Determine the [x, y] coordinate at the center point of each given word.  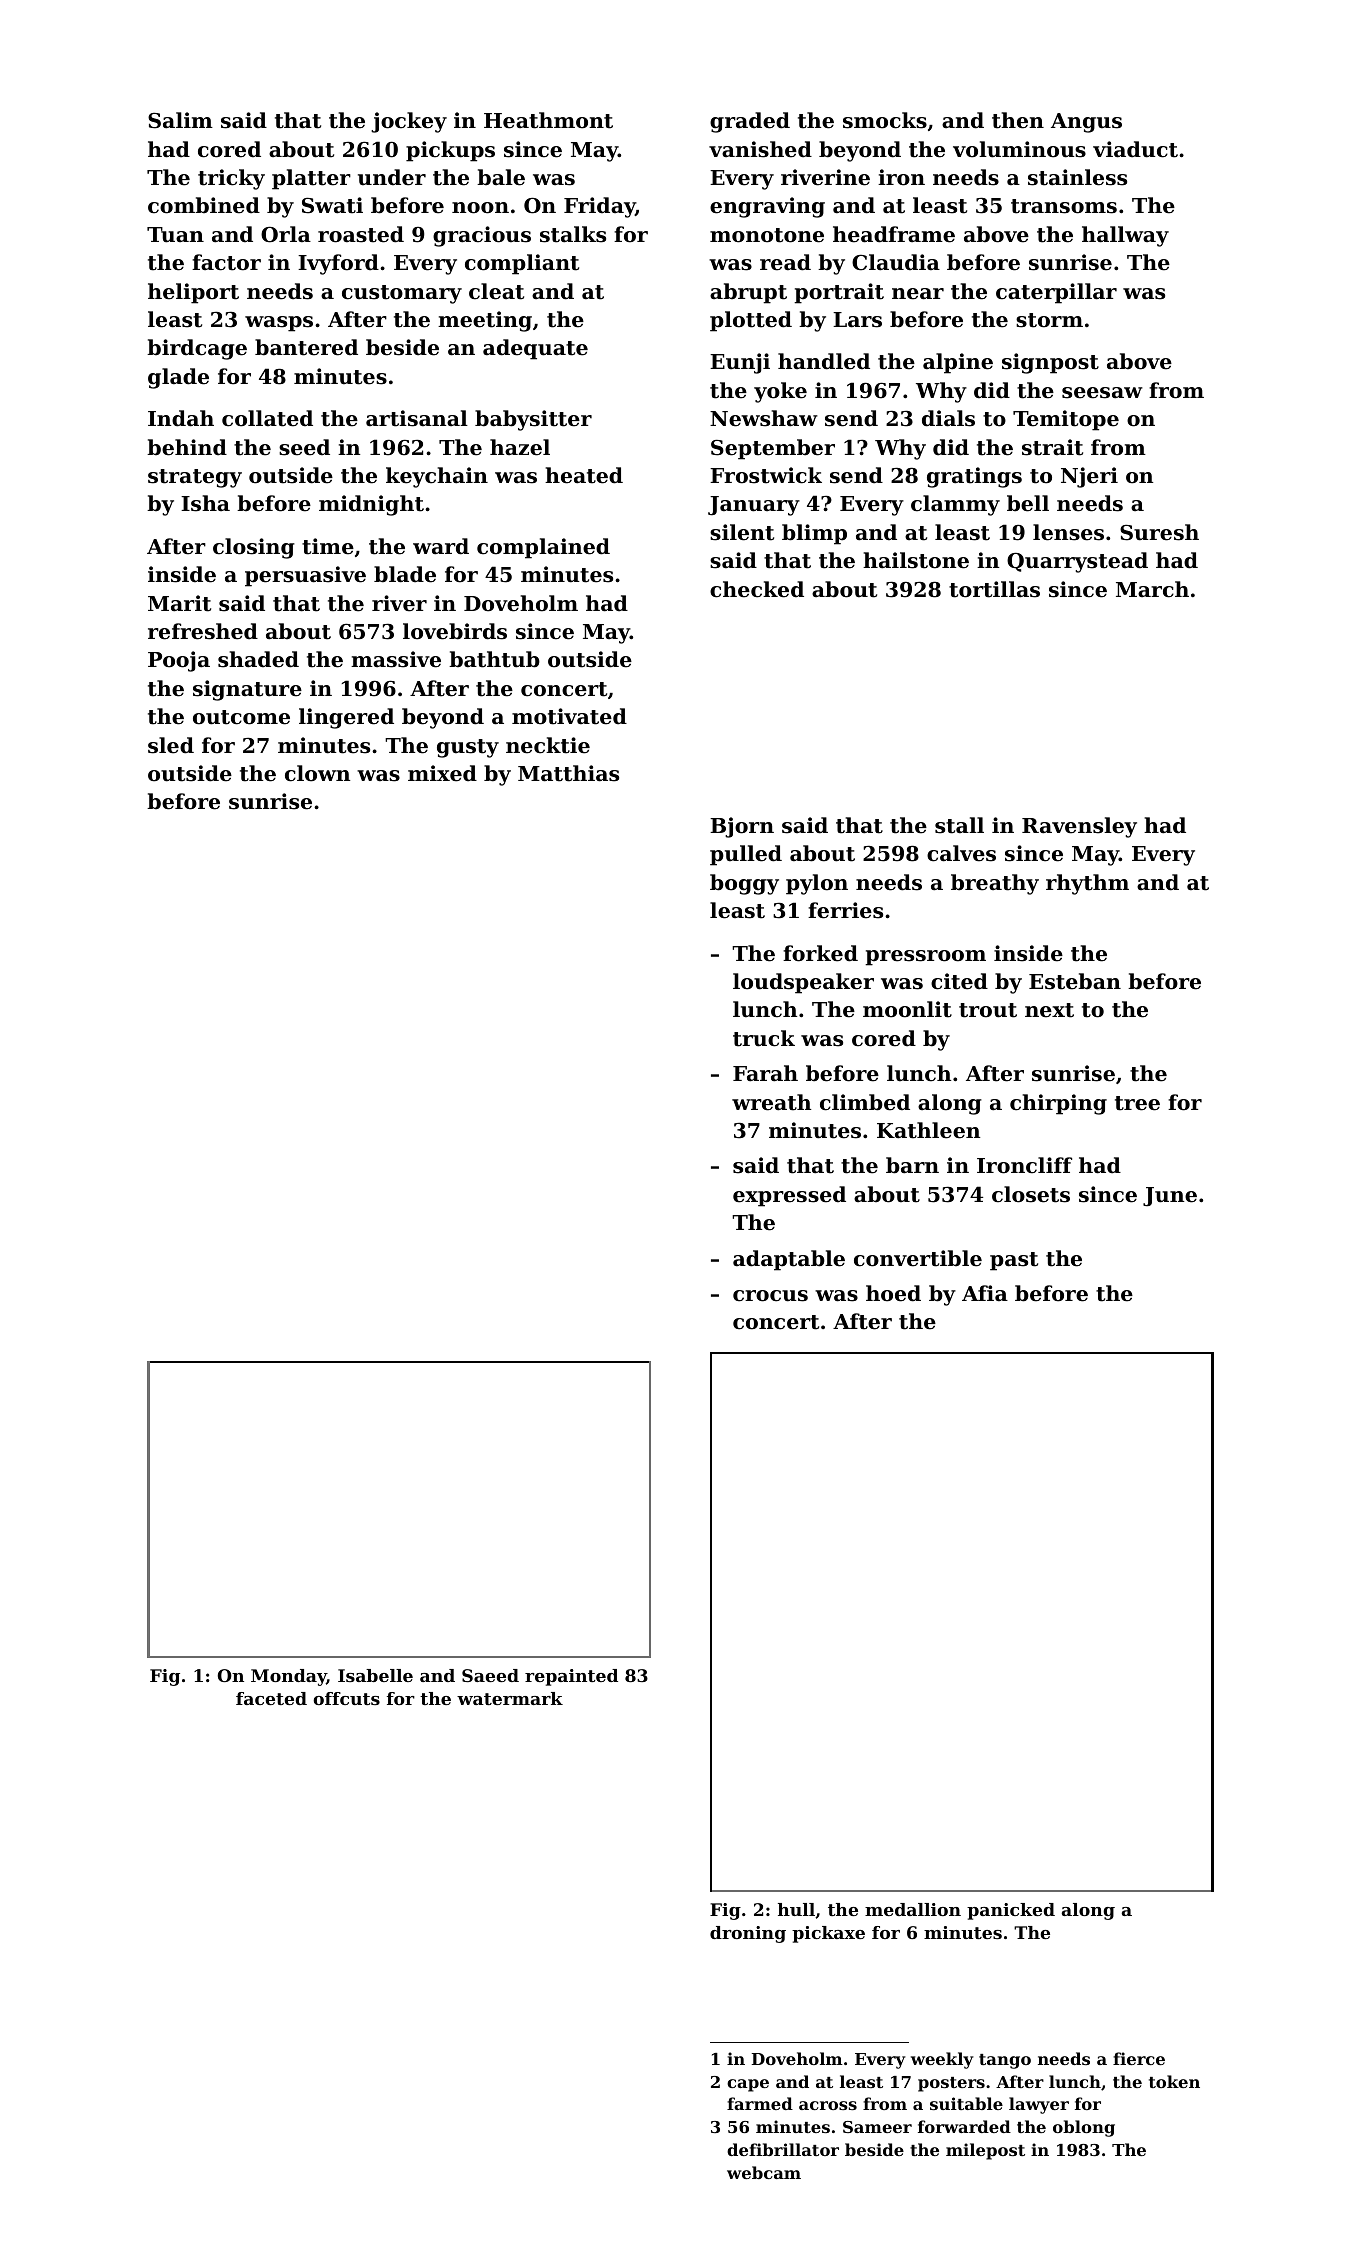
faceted [271, 1698]
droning [748, 1934]
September [773, 449]
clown [317, 773]
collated [267, 418]
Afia [985, 1293]
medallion [913, 1909]
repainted [571, 1677]
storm [1049, 320]
